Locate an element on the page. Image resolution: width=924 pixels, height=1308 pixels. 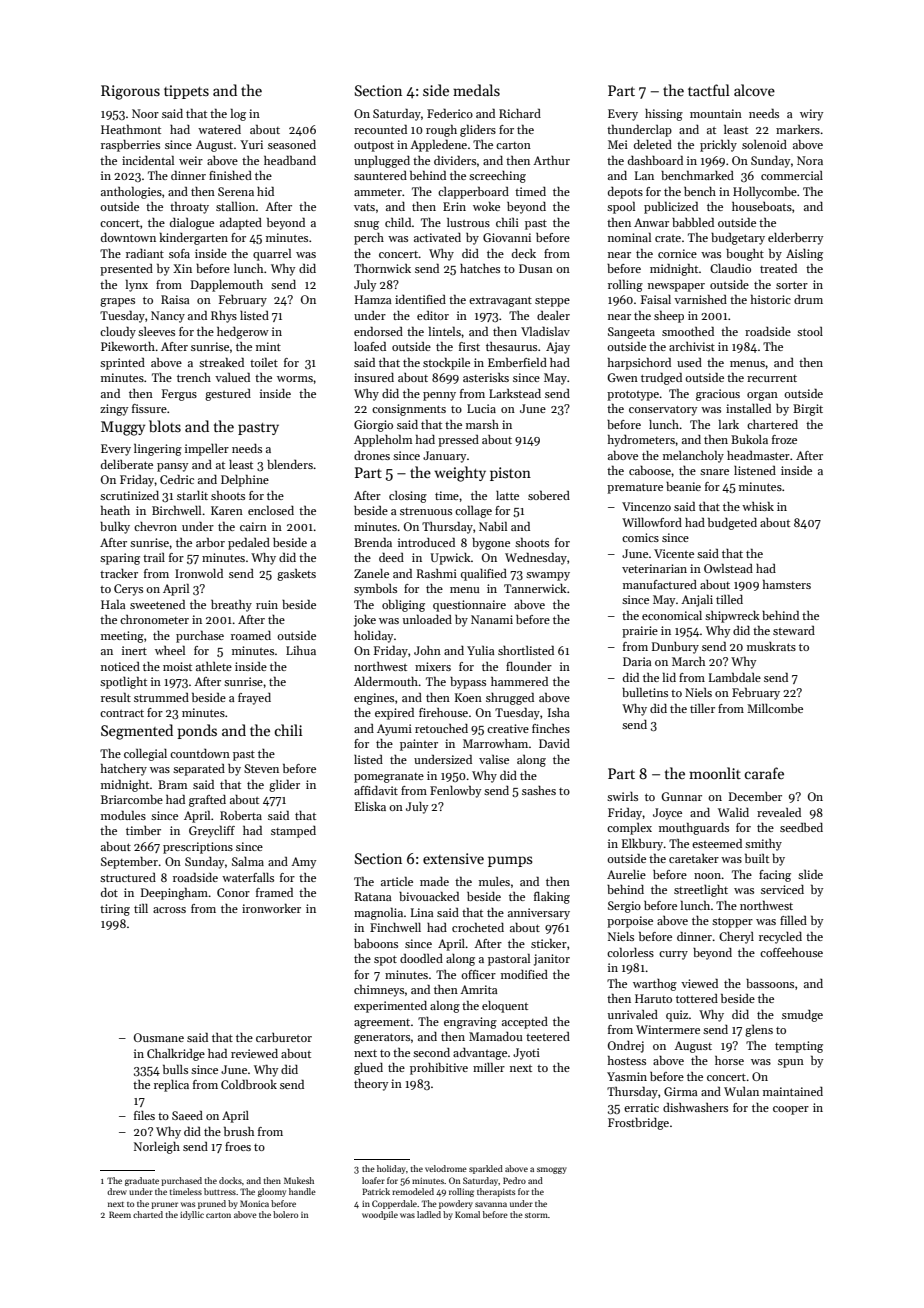
insured is located at coordinates (374, 377).
